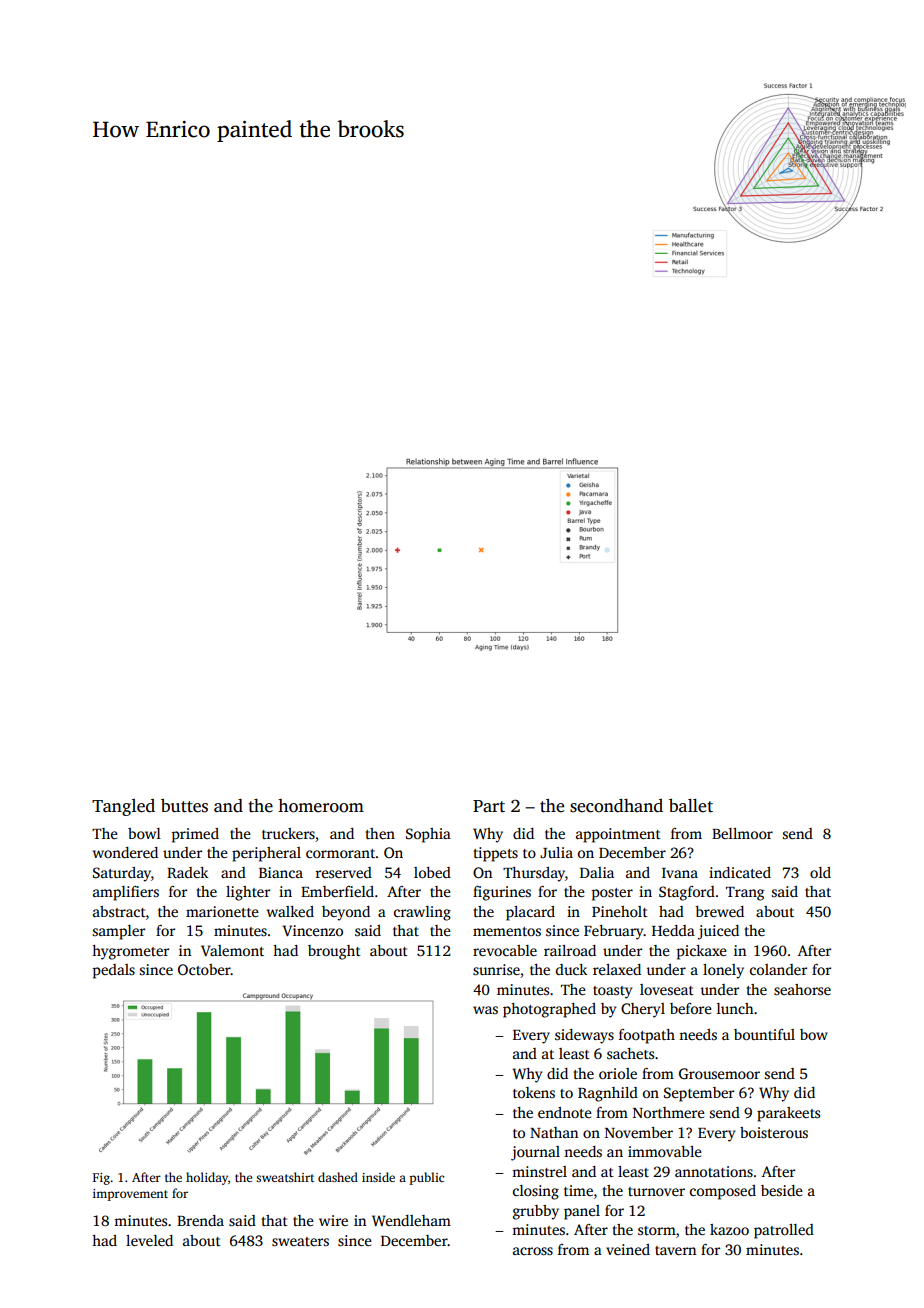  Describe the element at coordinates (616, 806) in the page. I see `secondhand` at that location.
